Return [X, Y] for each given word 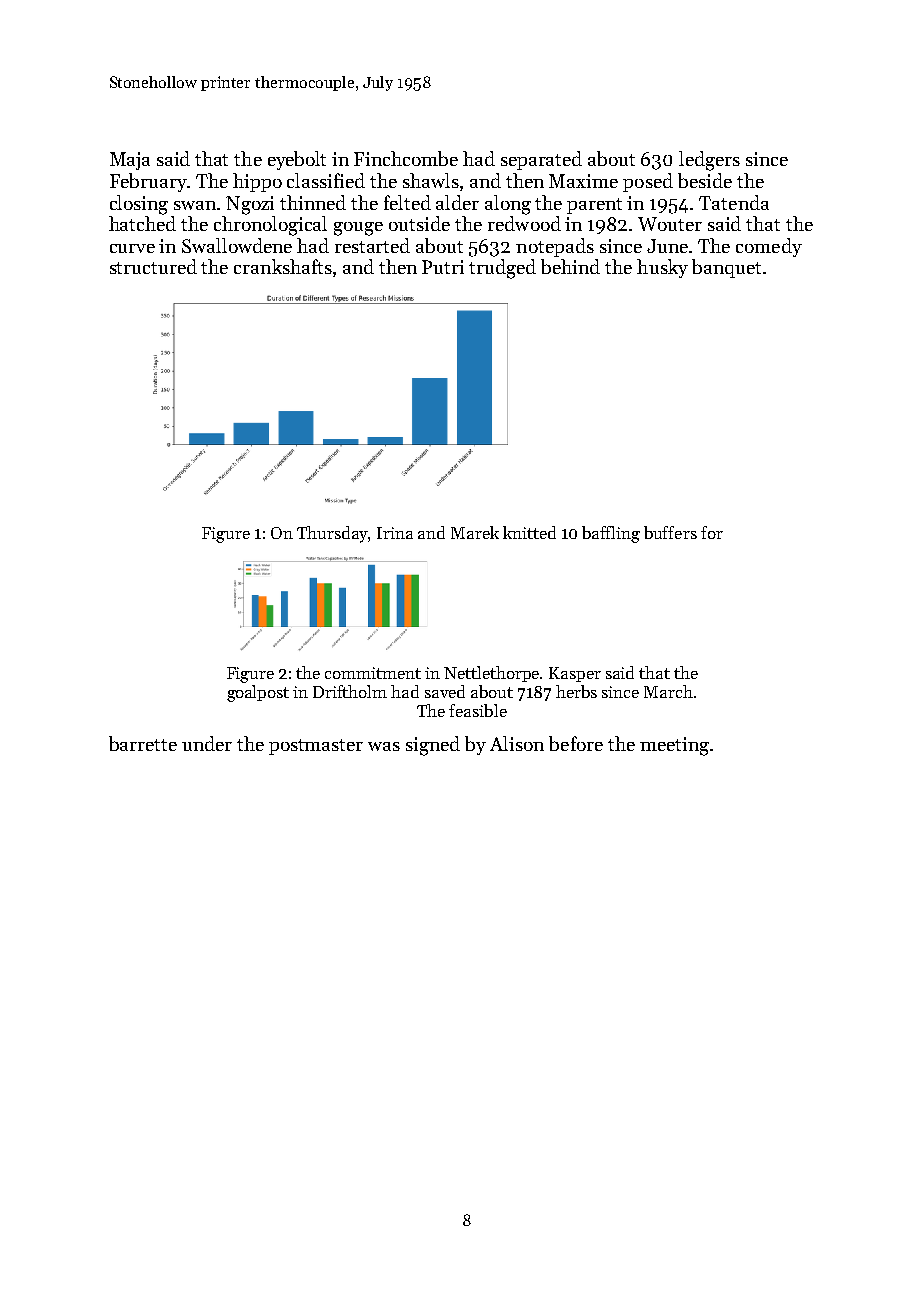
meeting [674, 746]
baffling [611, 534]
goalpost [258, 693]
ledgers [709, 161]
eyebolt [297, 160]
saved [445, 691]
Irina [395, 533]
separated [541, 160]
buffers [670, 532]
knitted [529, 532]
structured [153, 266]
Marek [475, 532]
